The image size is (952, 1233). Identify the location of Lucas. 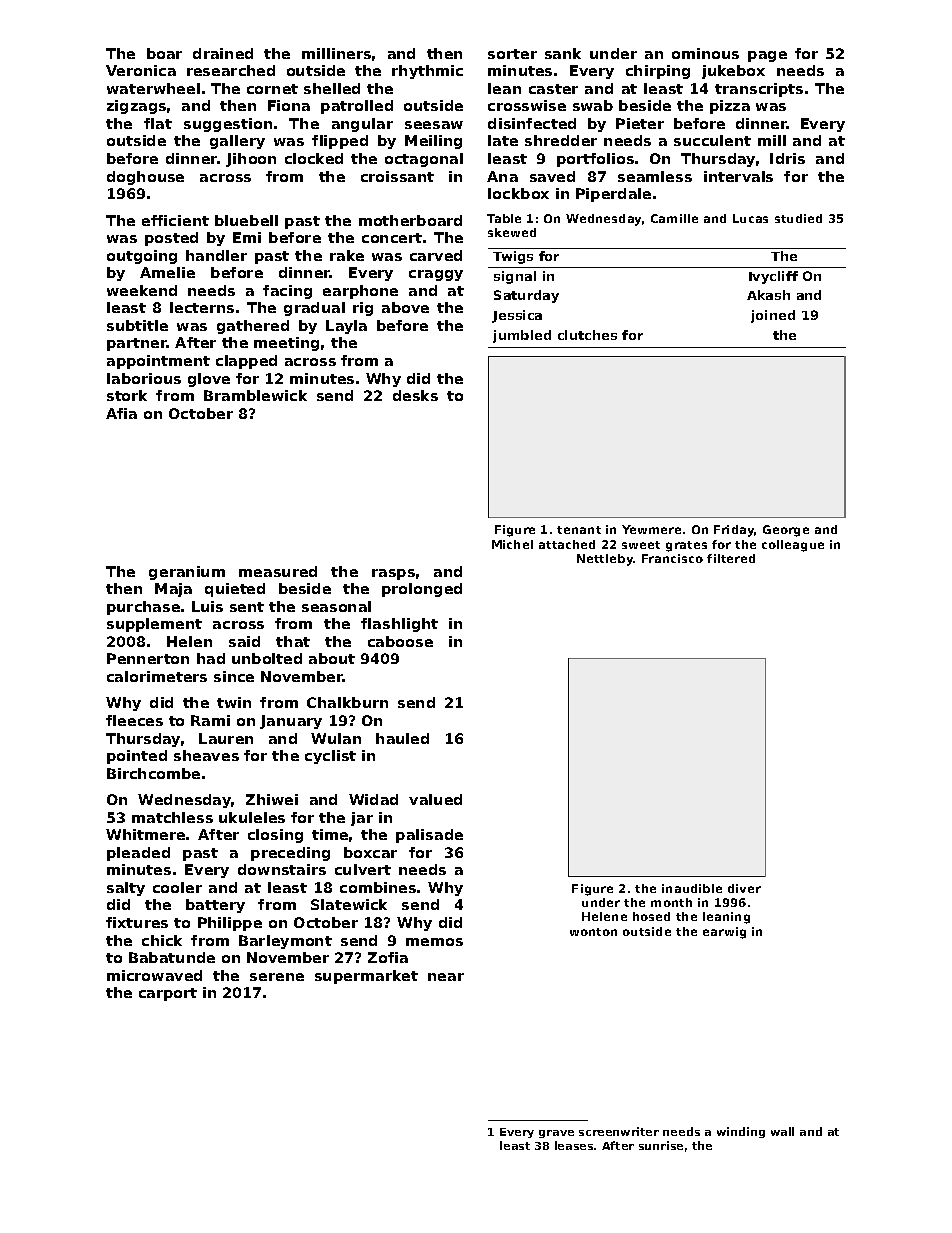
(750, 218).
